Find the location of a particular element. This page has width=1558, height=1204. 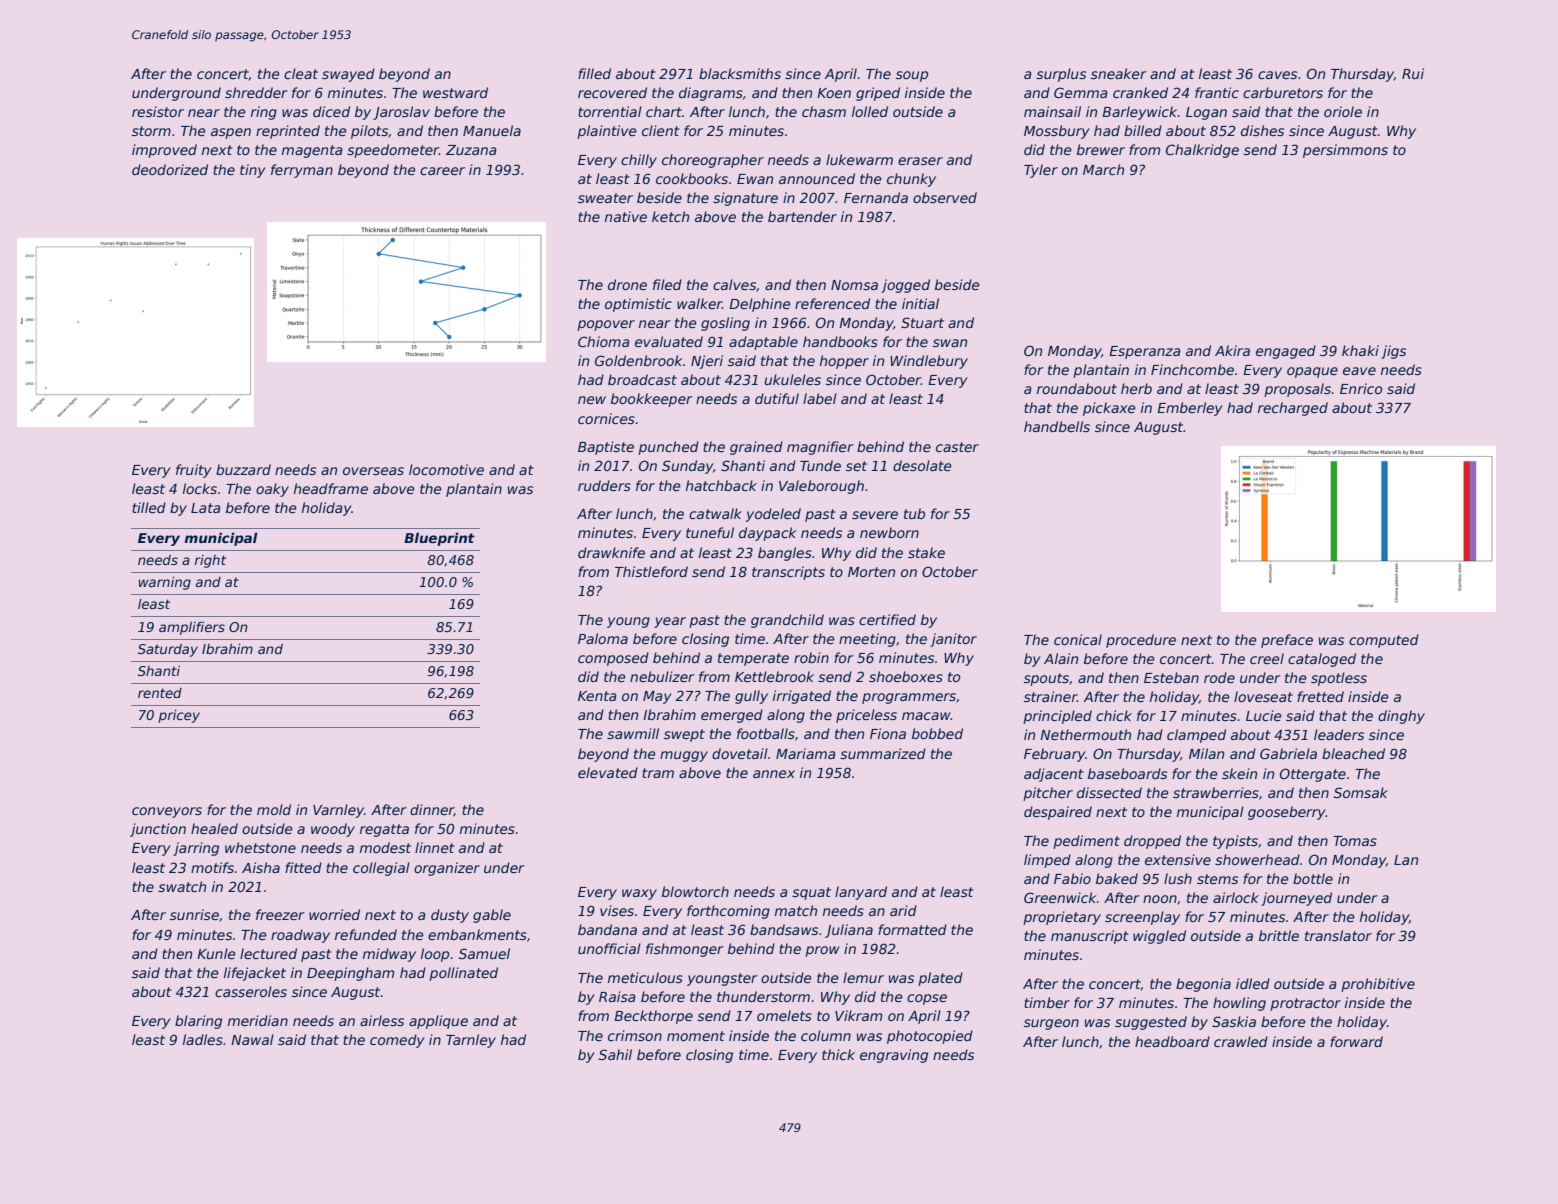

ferryman is located at coordinates (302, 171).
